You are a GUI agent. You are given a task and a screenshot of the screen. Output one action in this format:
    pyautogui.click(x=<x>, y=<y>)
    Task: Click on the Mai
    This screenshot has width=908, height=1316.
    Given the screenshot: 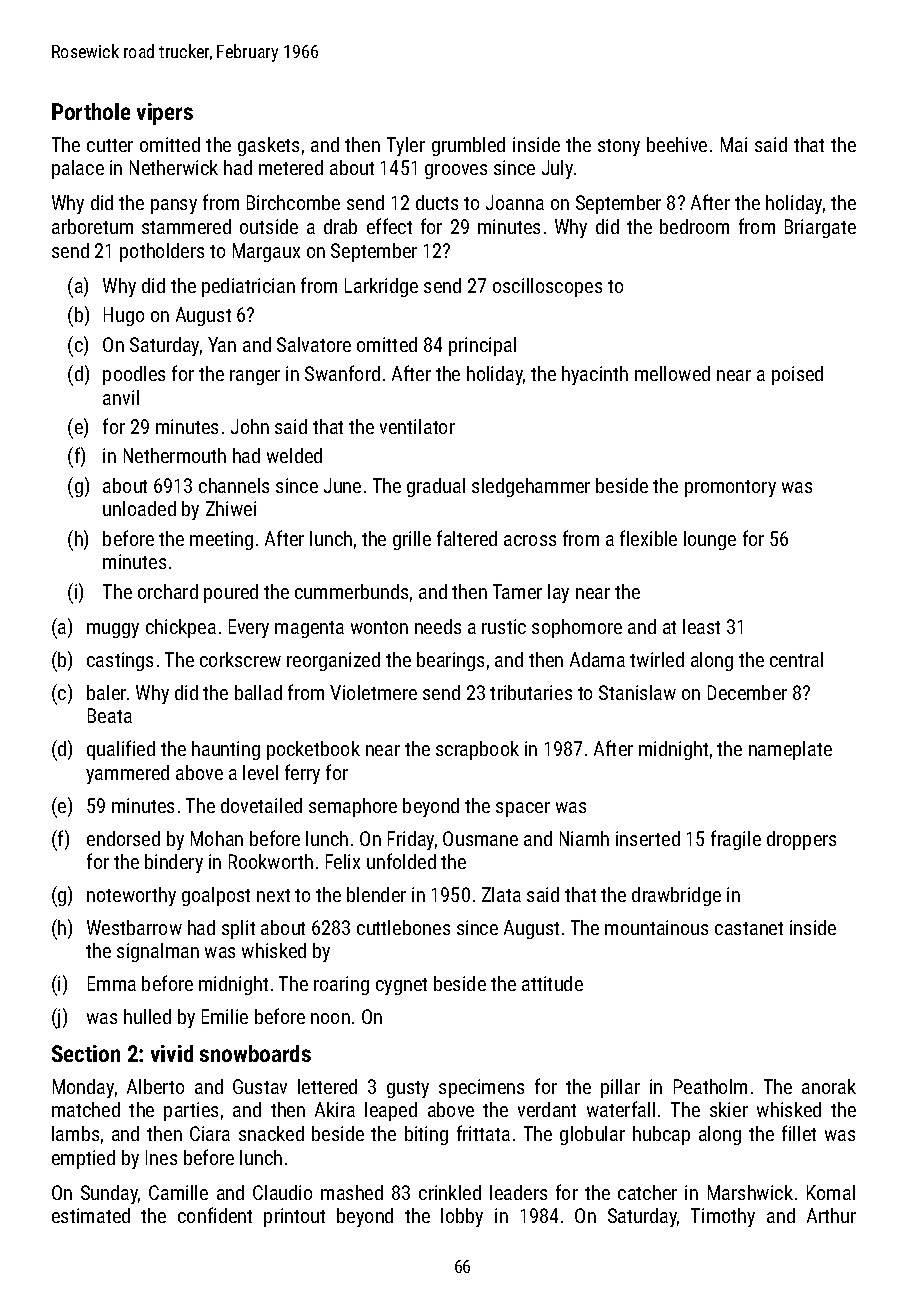 What is the action you would take?
    pyautogui.click(x=734, y=144)
